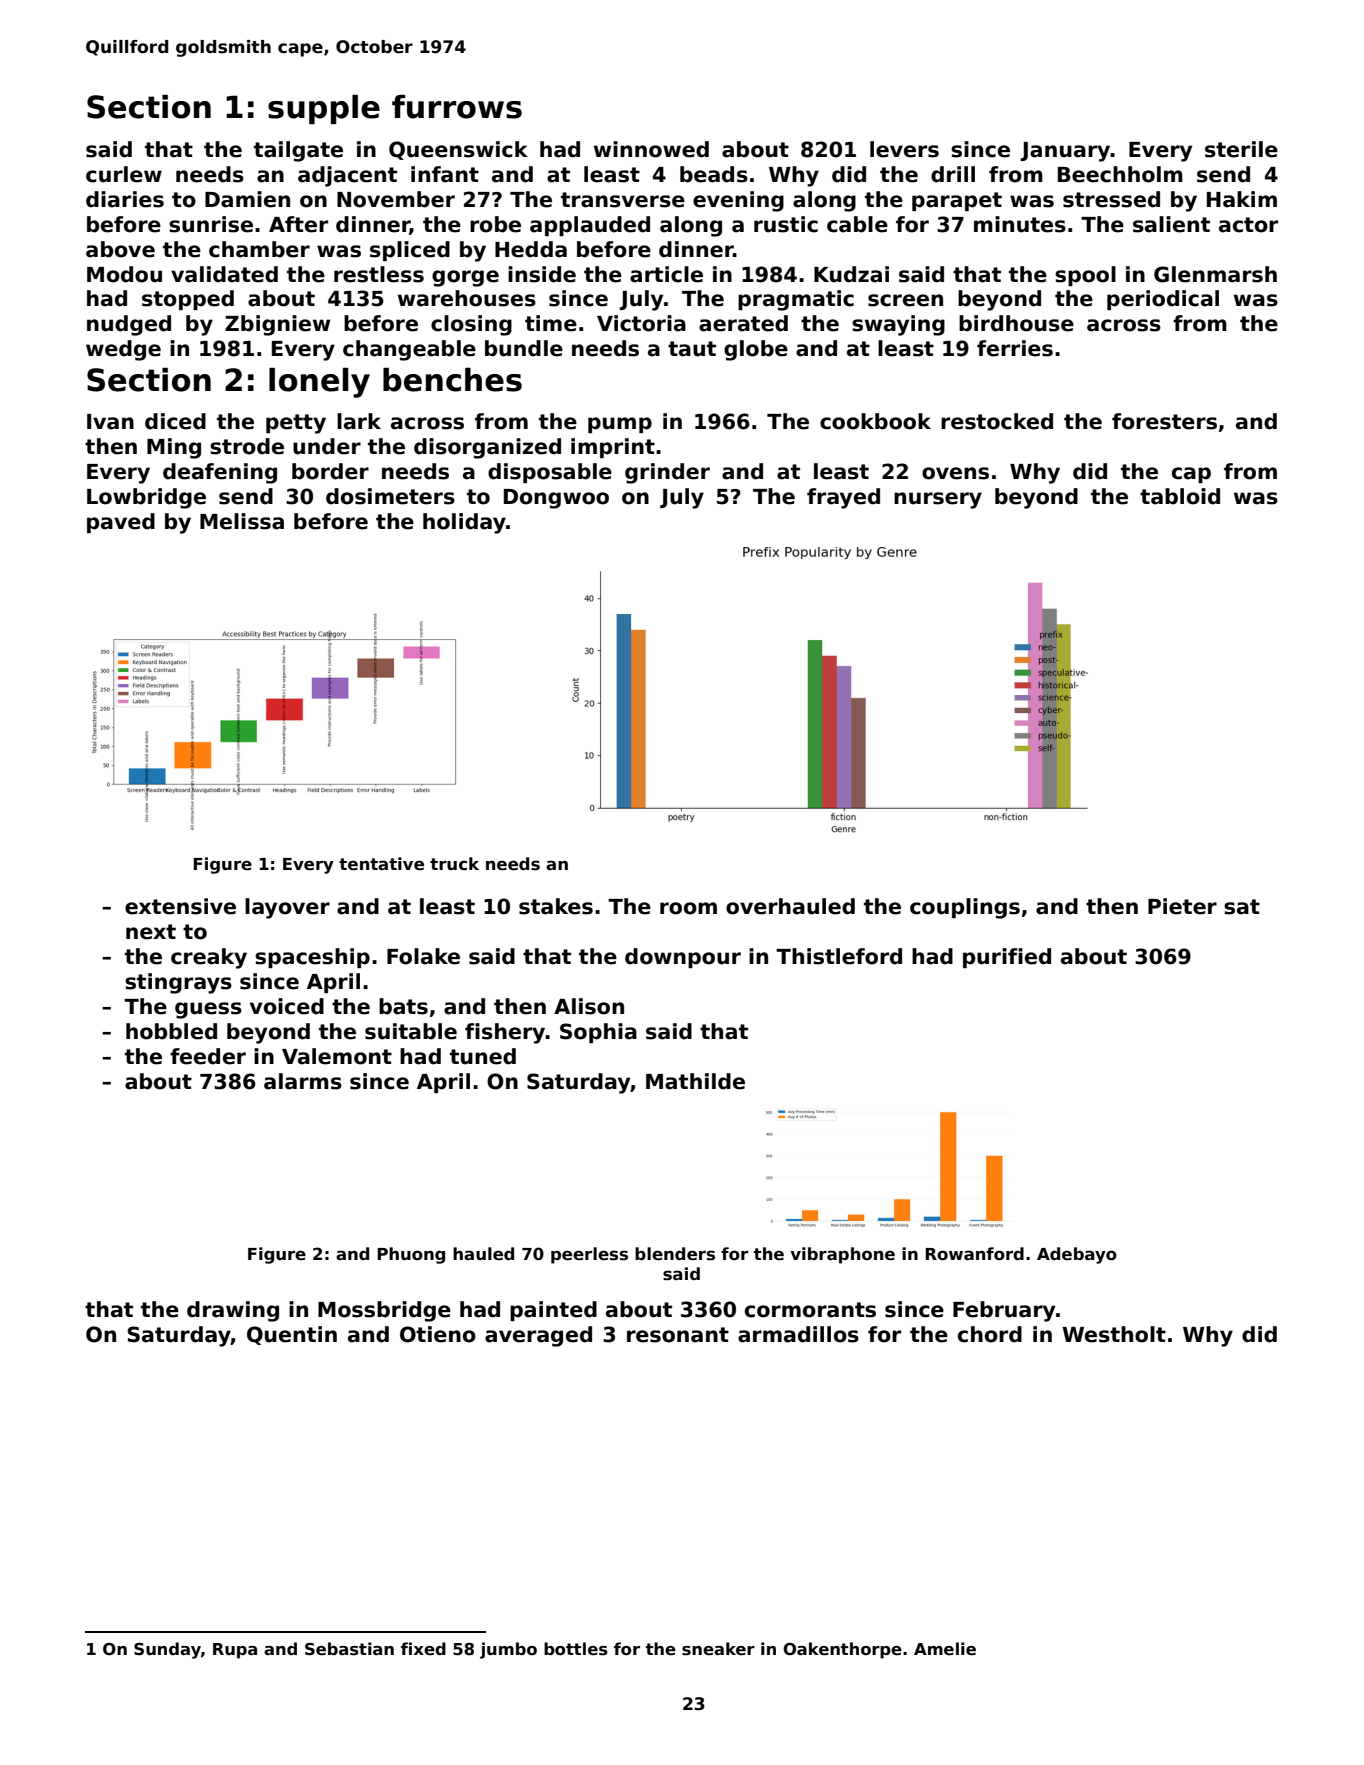 Image resolution: width=1364 pixels, height=1765 pixels. I want to click on Quentin, so click(292, 1335).
